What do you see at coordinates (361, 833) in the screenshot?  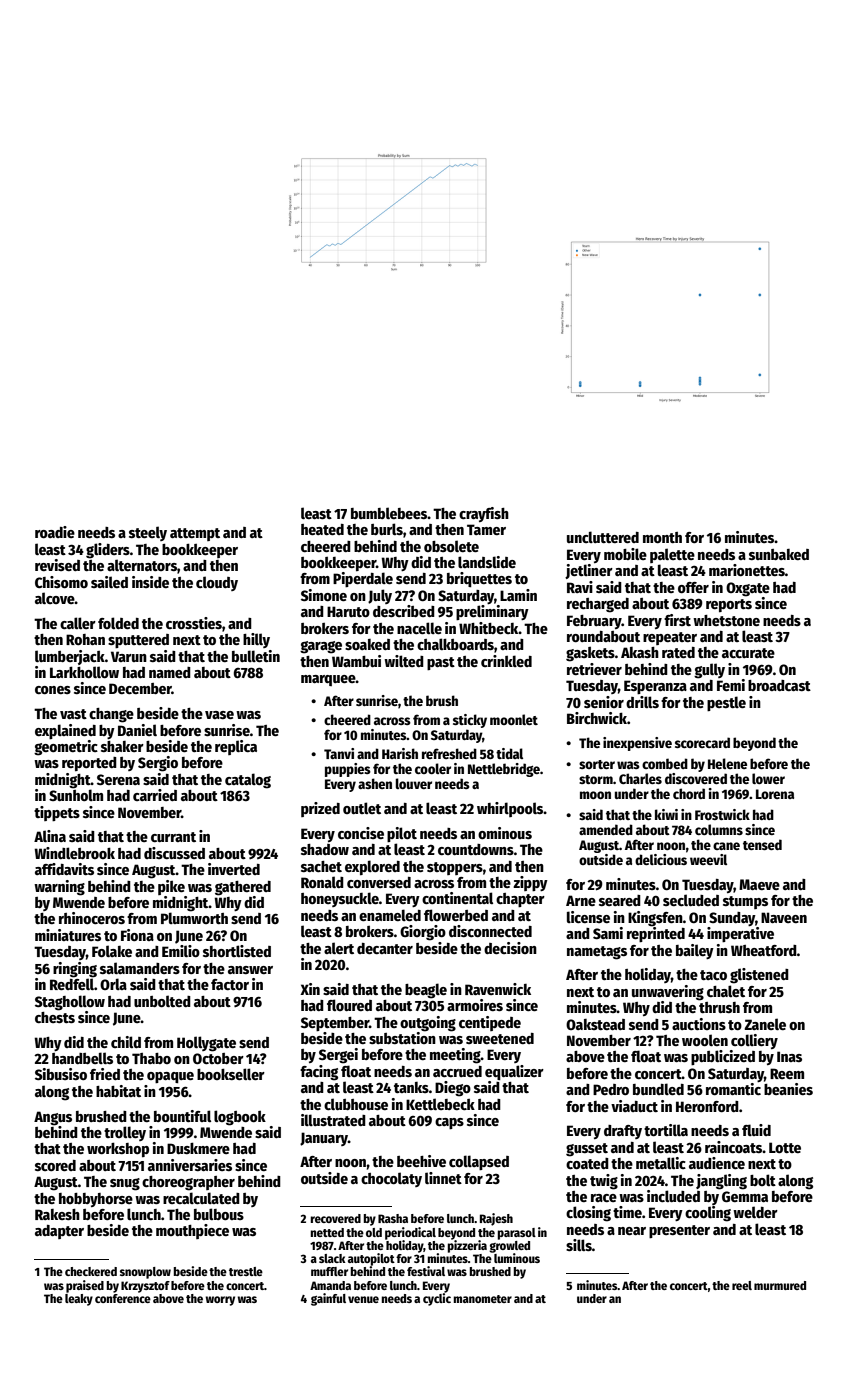 I see `concise` at bounding box center [361, 833].
